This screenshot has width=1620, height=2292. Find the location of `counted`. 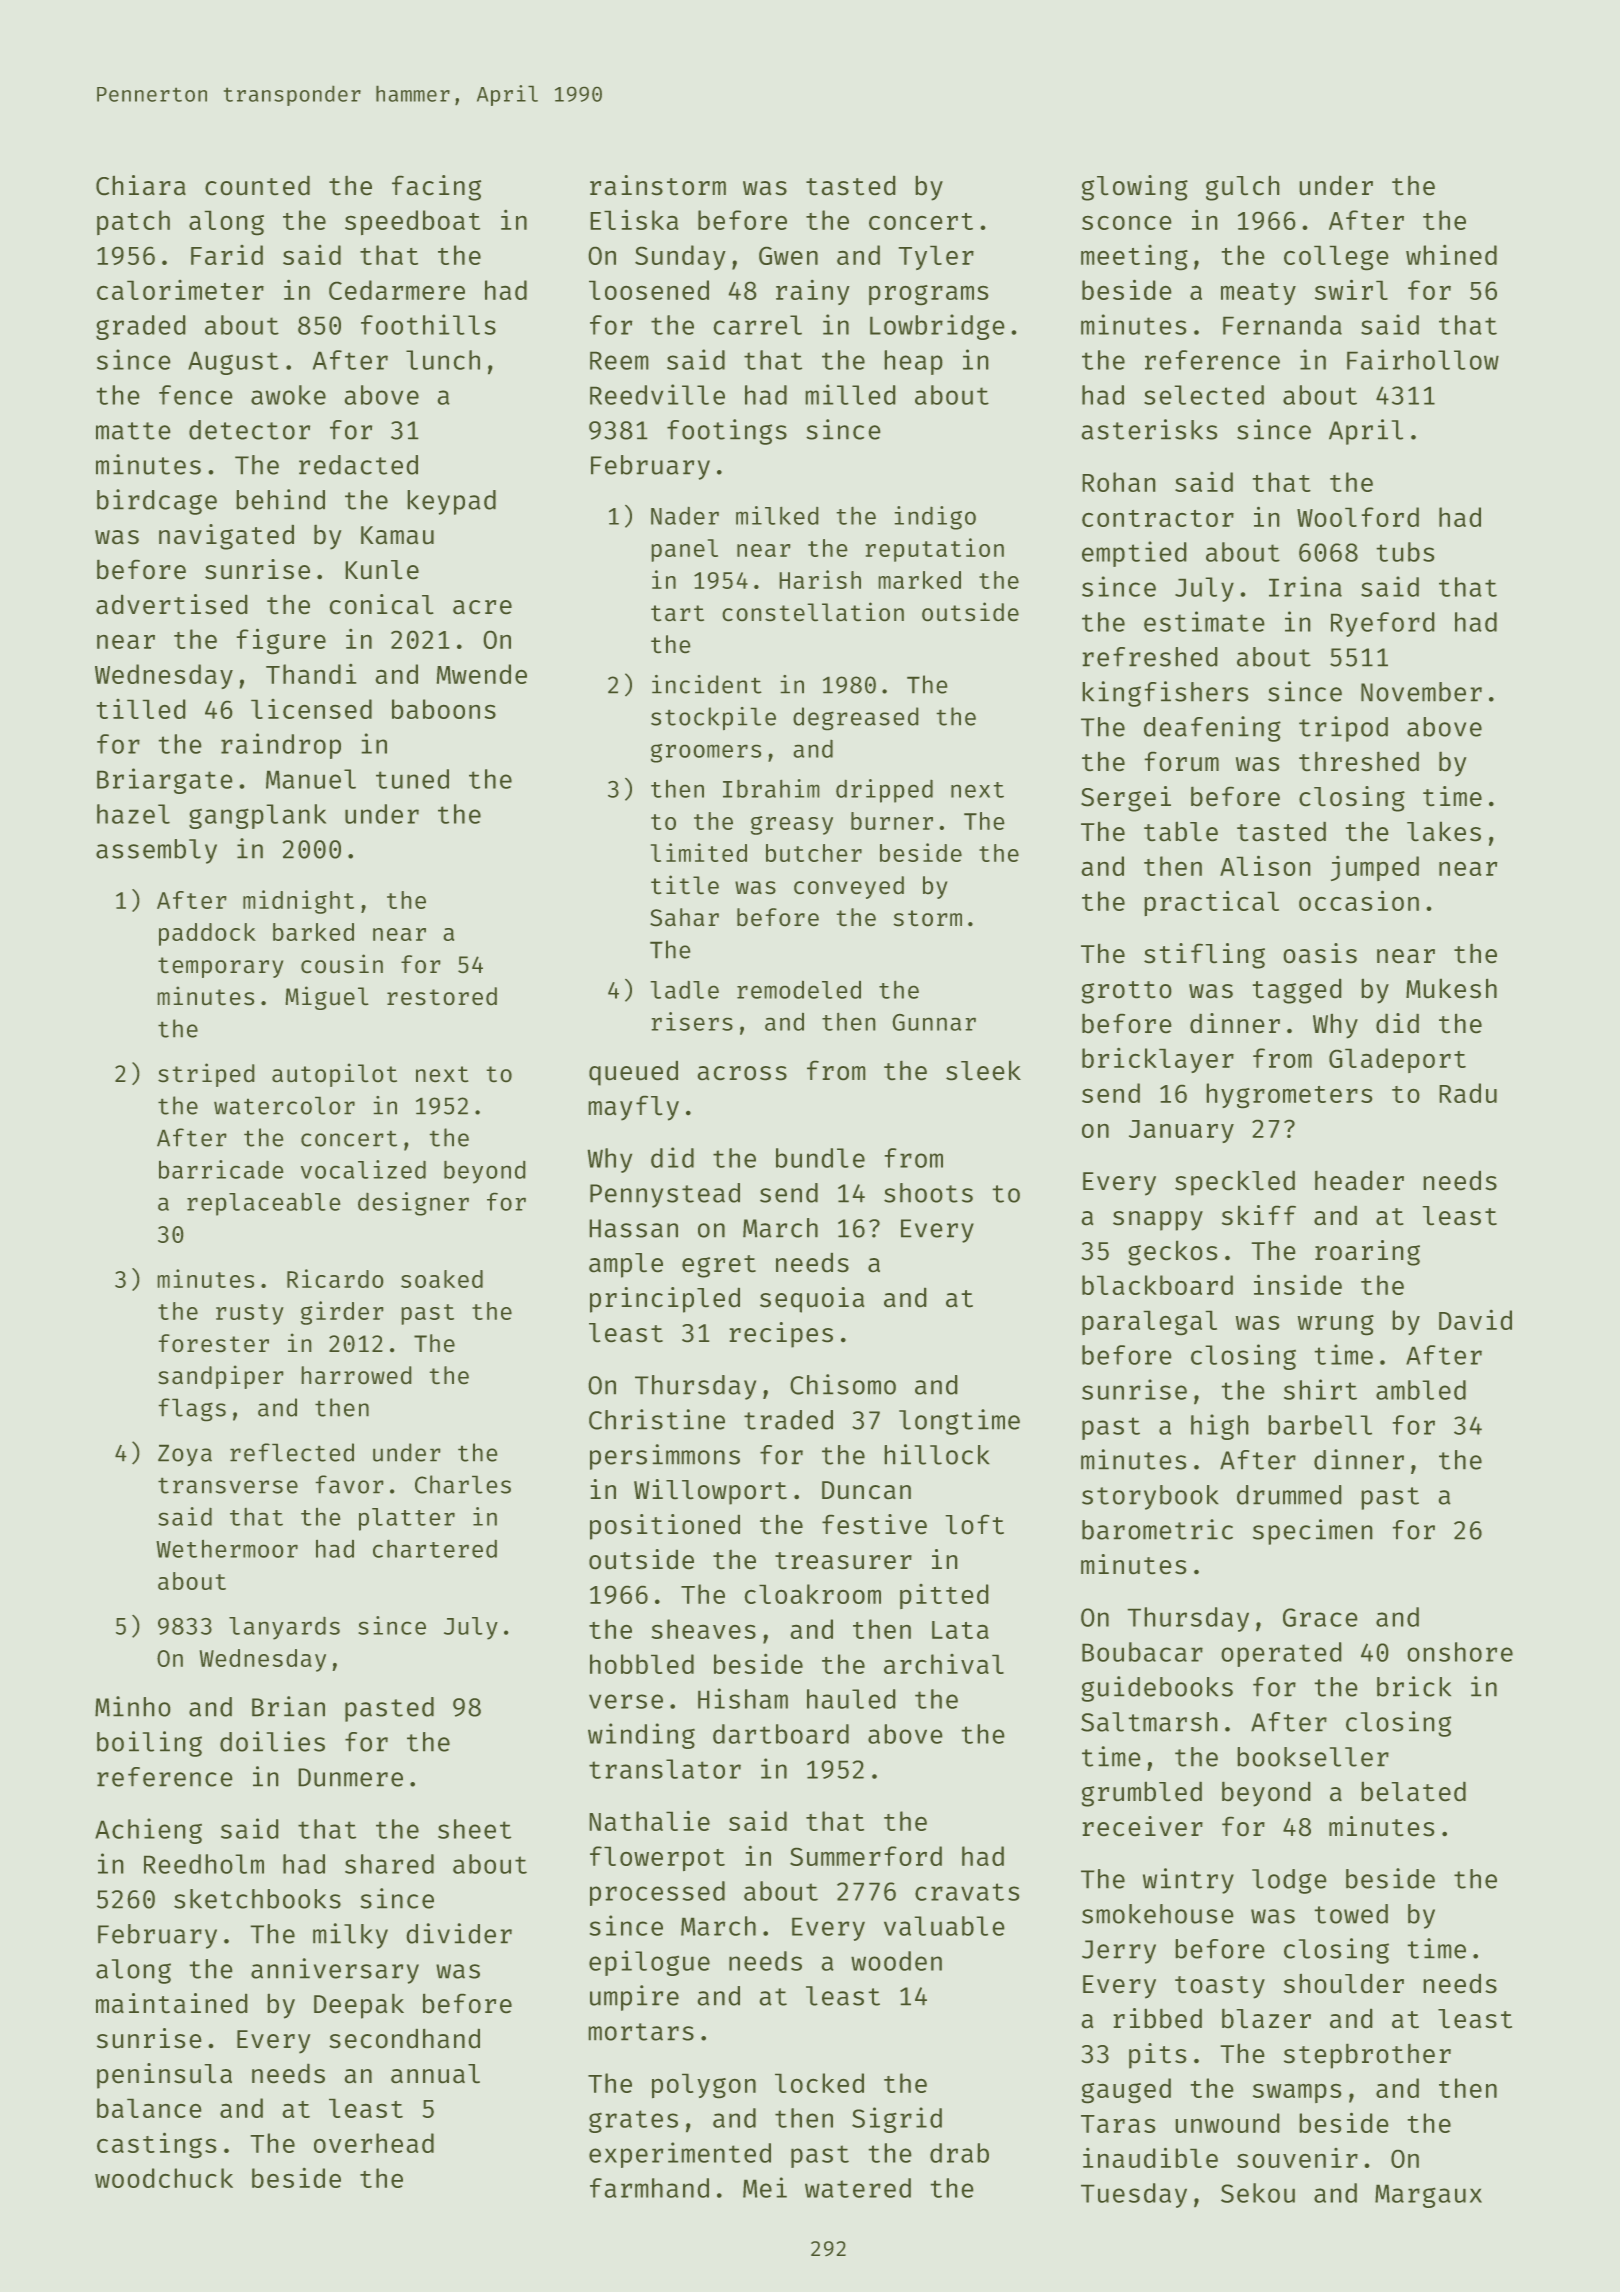

counted is located at coordinates (257, 185).
